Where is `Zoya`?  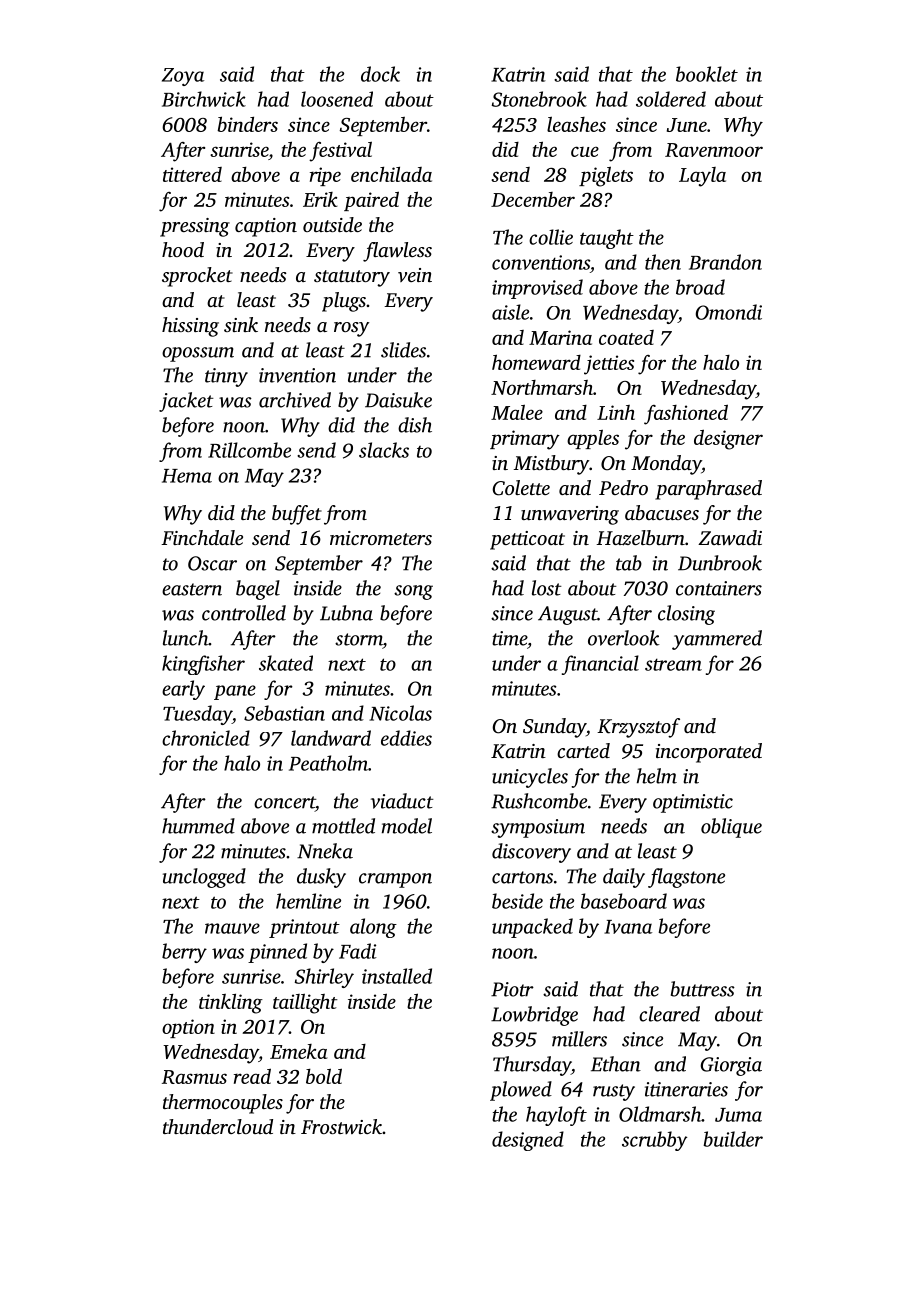 Zoya is located at coordinates (183, 77).
